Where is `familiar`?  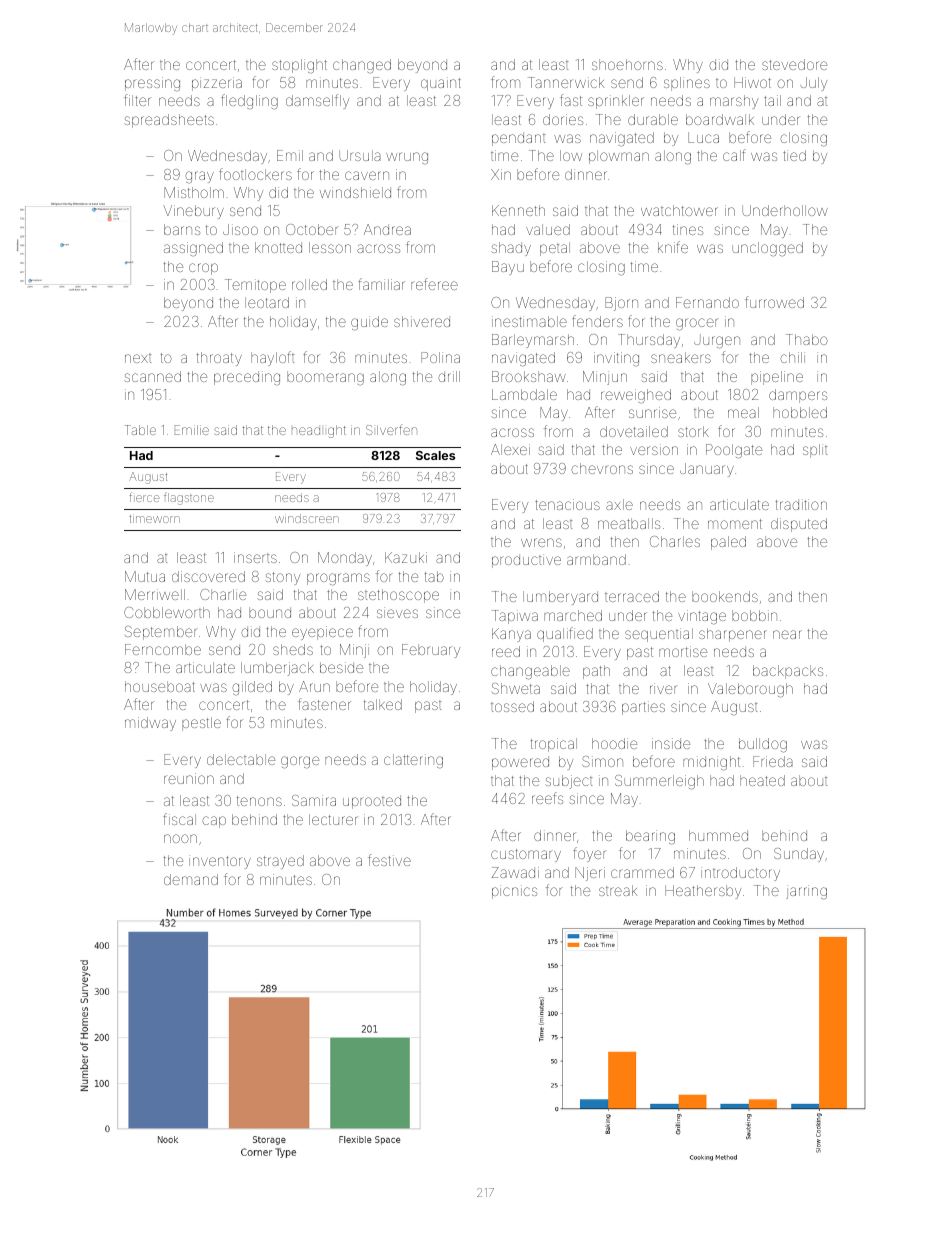
familiar is located at coordinates (381, 284).
